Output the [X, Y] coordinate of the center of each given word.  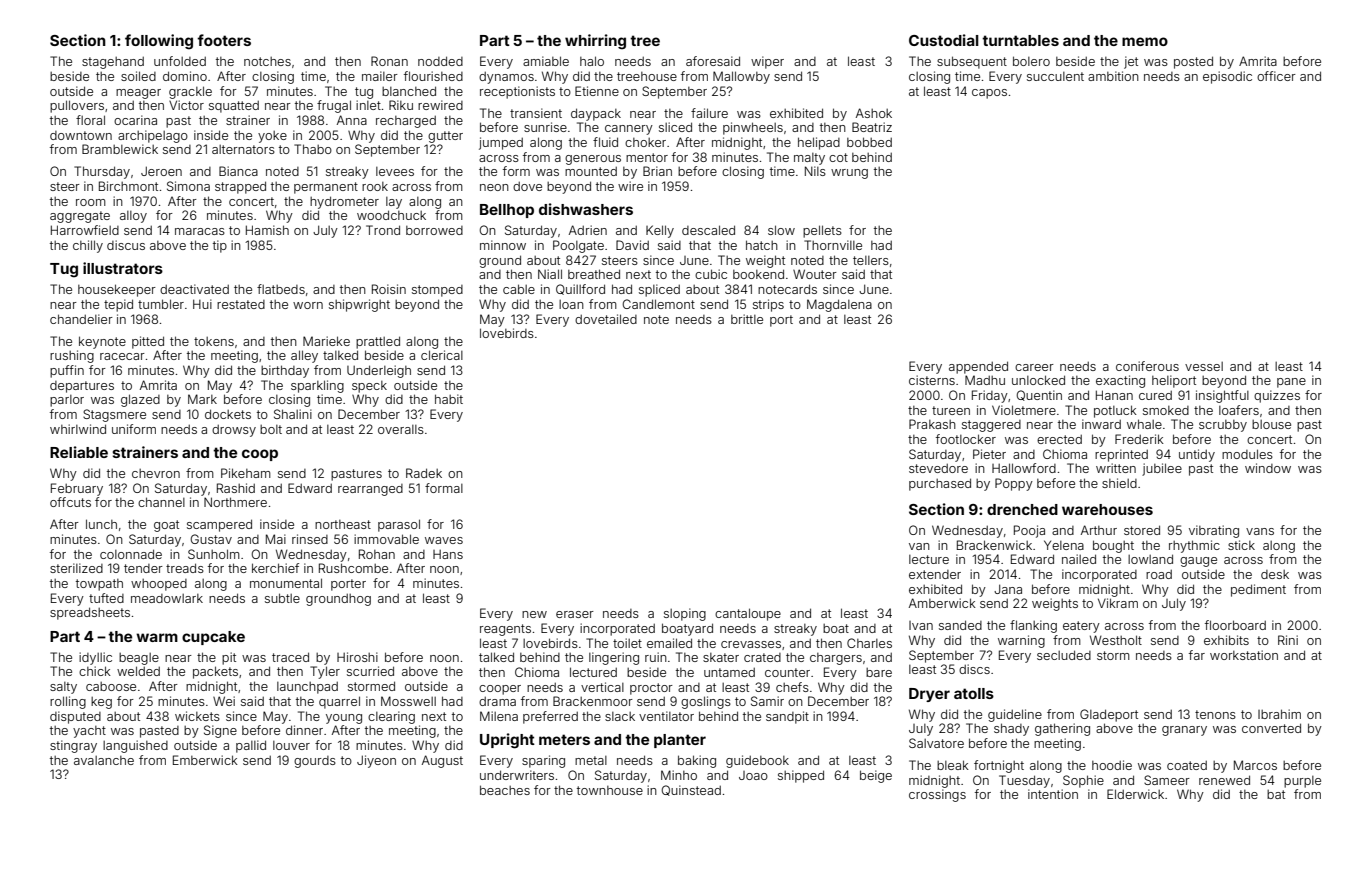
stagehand [113, 62]
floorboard [1235, 625]
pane [1291, 383]
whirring [595, 42]
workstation [1244, 655]
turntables [1020, 40]
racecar [122, 356]
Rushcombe [353, 568]
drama [497, 701]
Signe [220, 731]
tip [220, 246]
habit [449, 399]
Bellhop [507, 211]
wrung [849, 174]
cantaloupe [748, 614]
